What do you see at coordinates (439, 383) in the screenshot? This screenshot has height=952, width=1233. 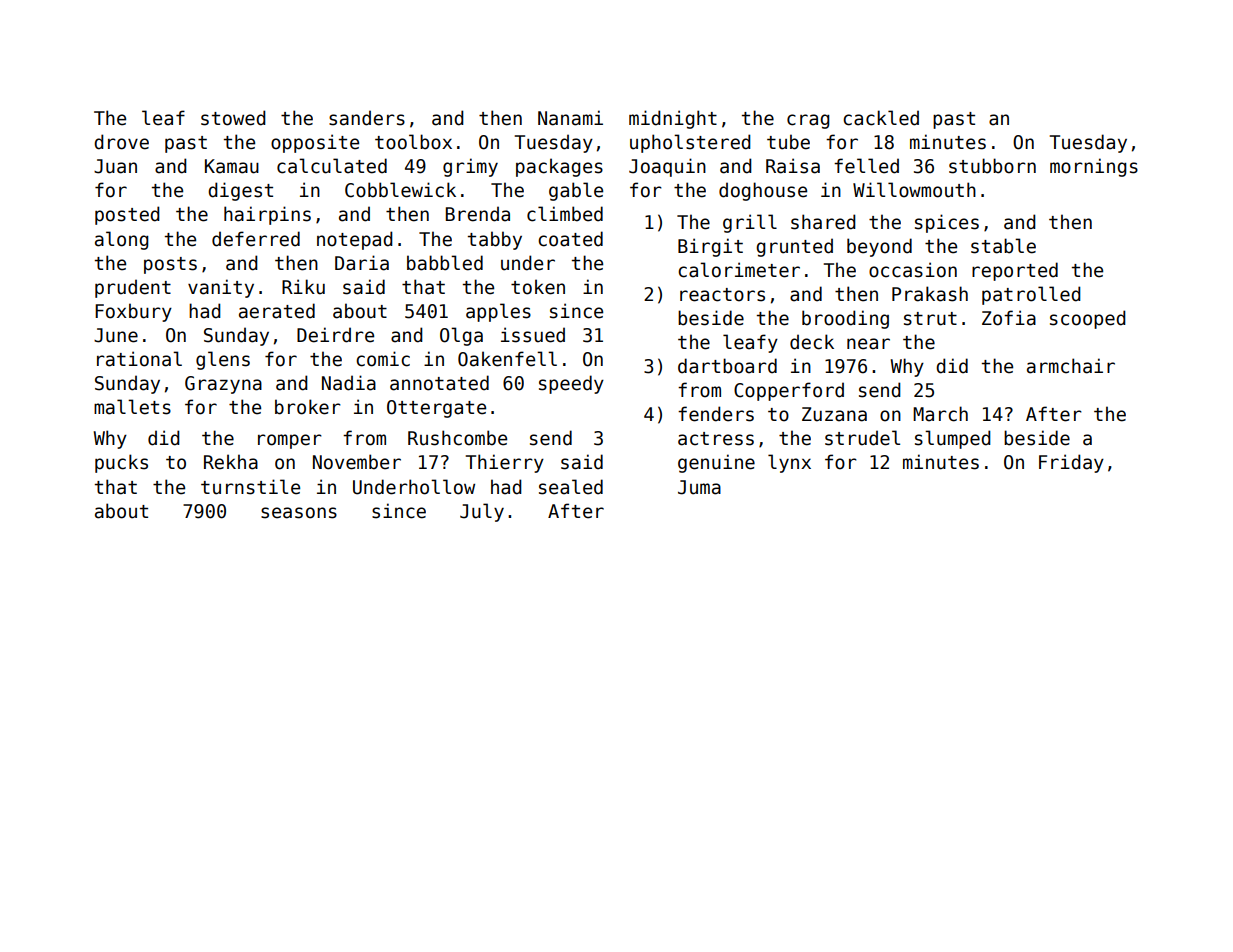 I see `annotated` at bounding box center [439, 383].
